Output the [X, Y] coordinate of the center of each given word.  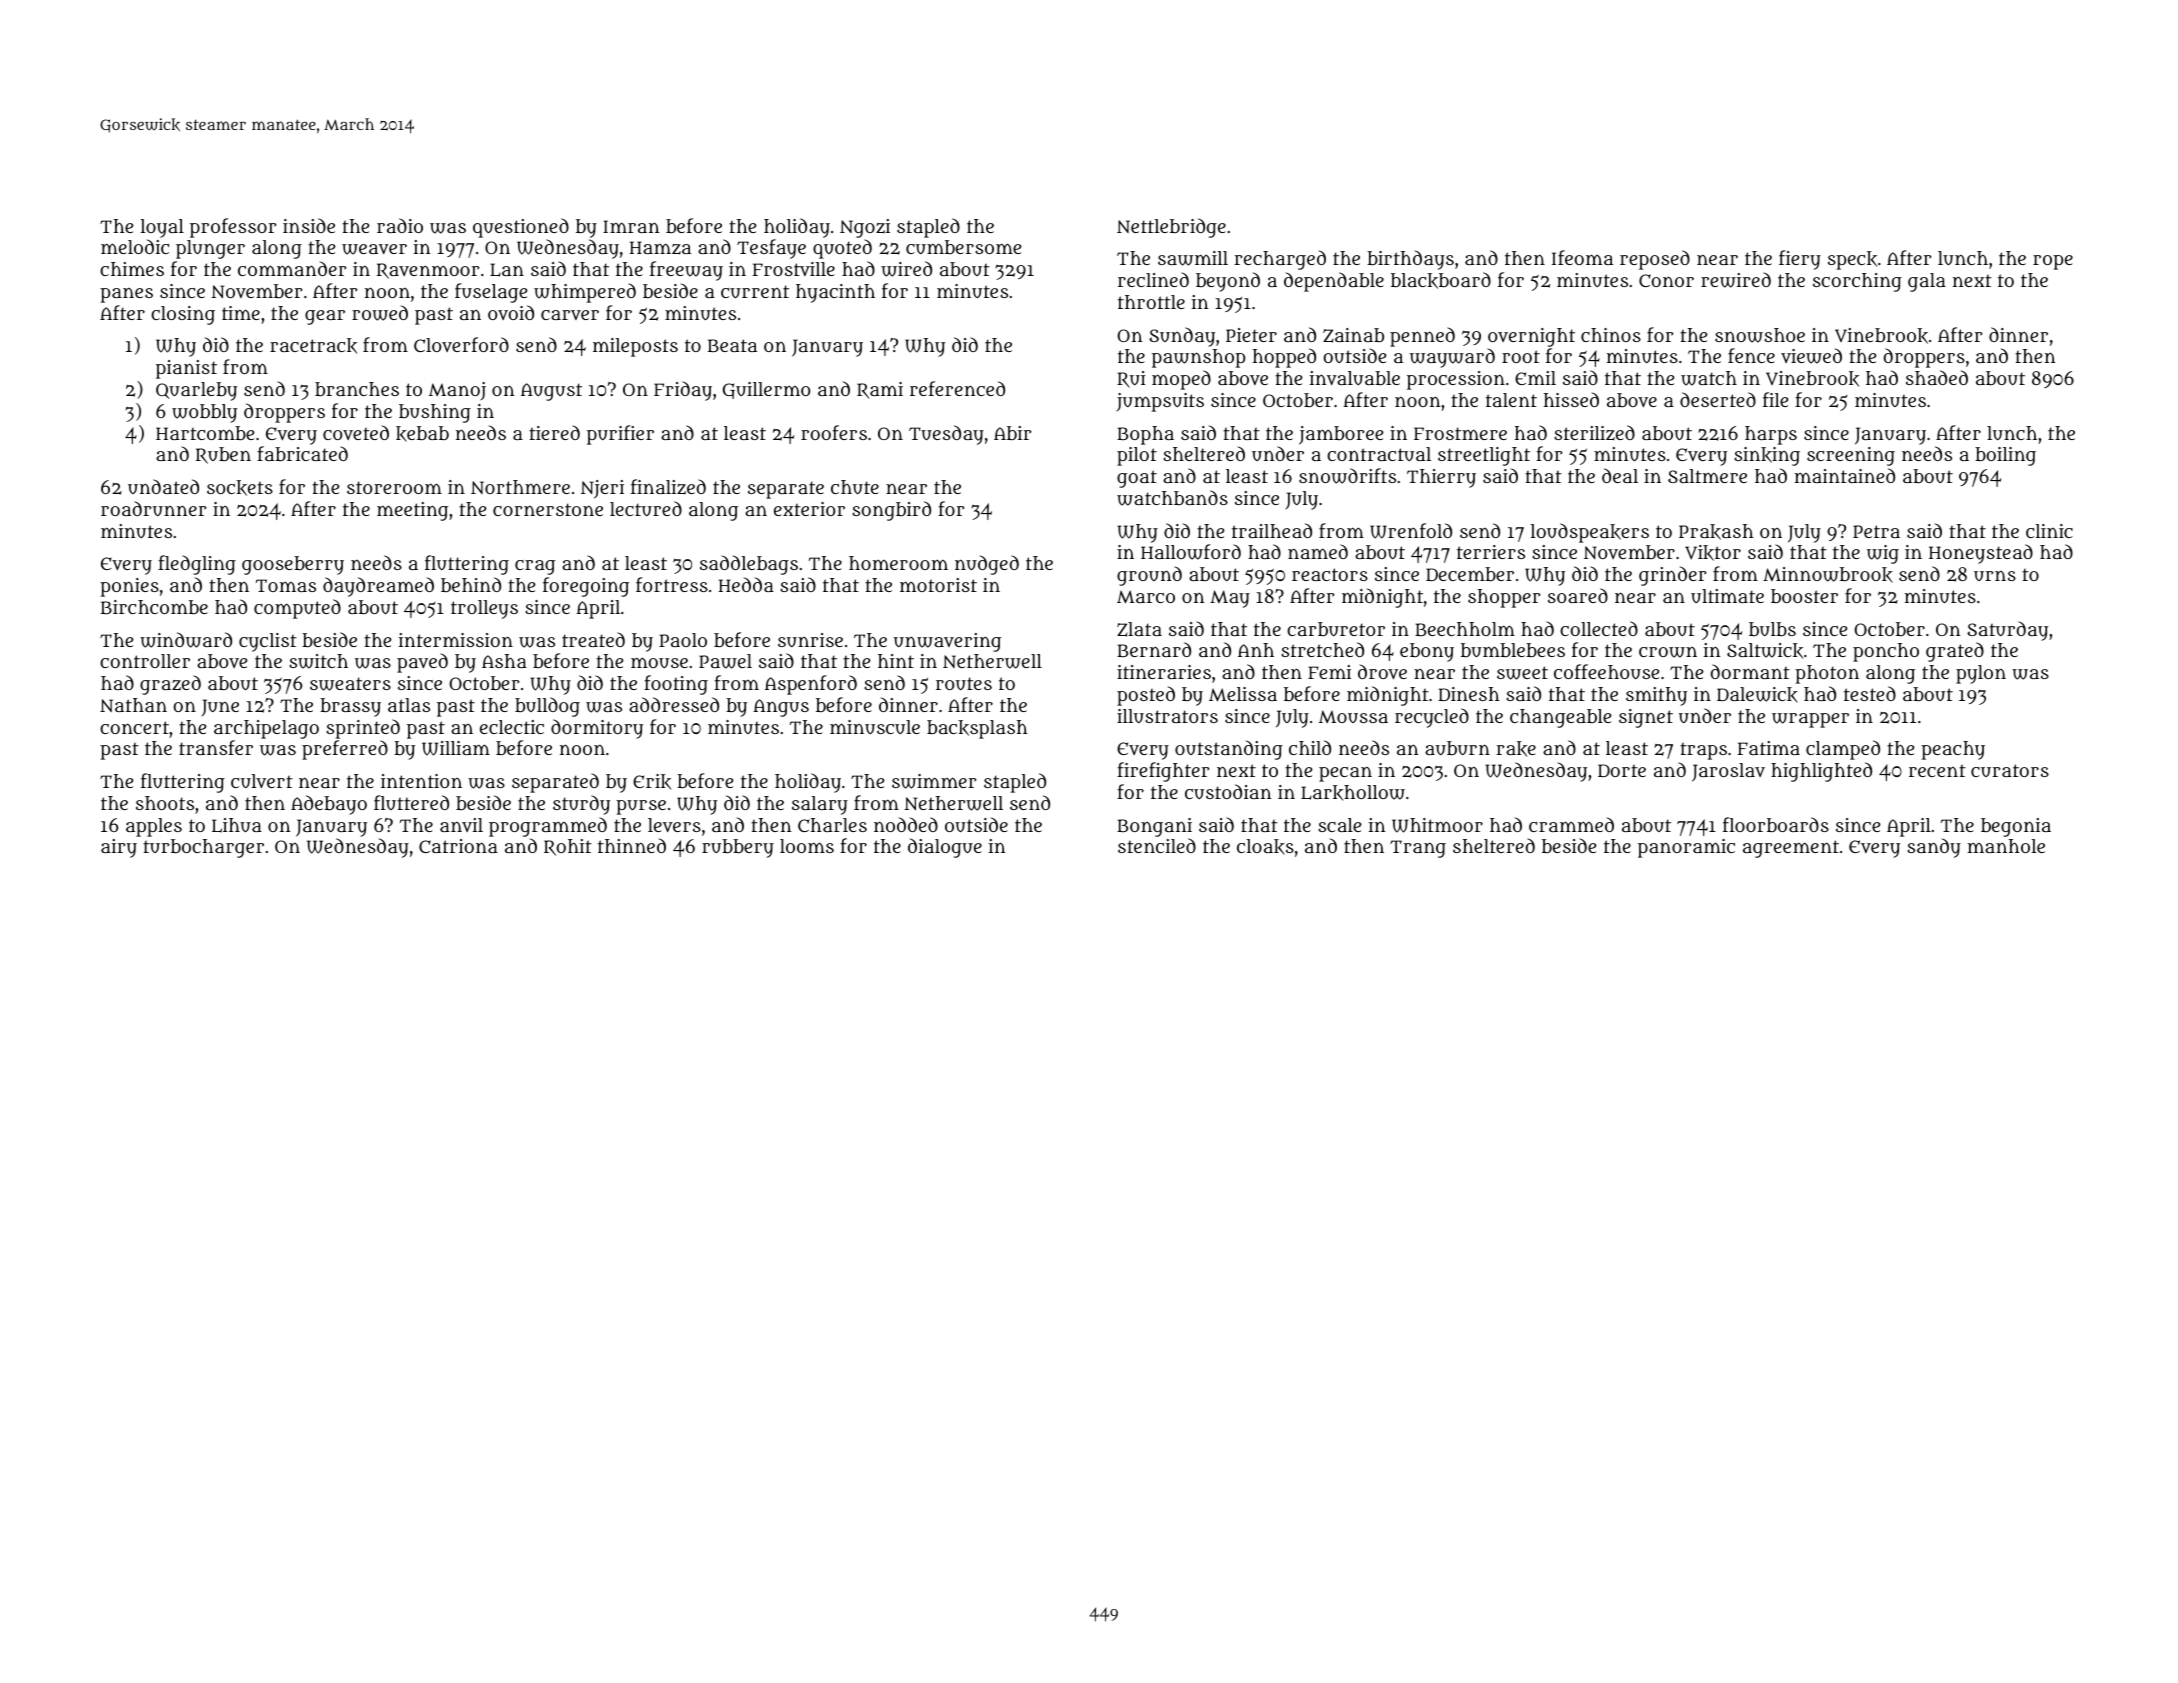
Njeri [602, 489]
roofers [834, 432]
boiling [2005, 456]
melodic [135, 246]
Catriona [458, 846]
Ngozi [865, 228]
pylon [1981, 674]
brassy [350, 707]
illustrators [1167, 716]
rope [2053, 262]
